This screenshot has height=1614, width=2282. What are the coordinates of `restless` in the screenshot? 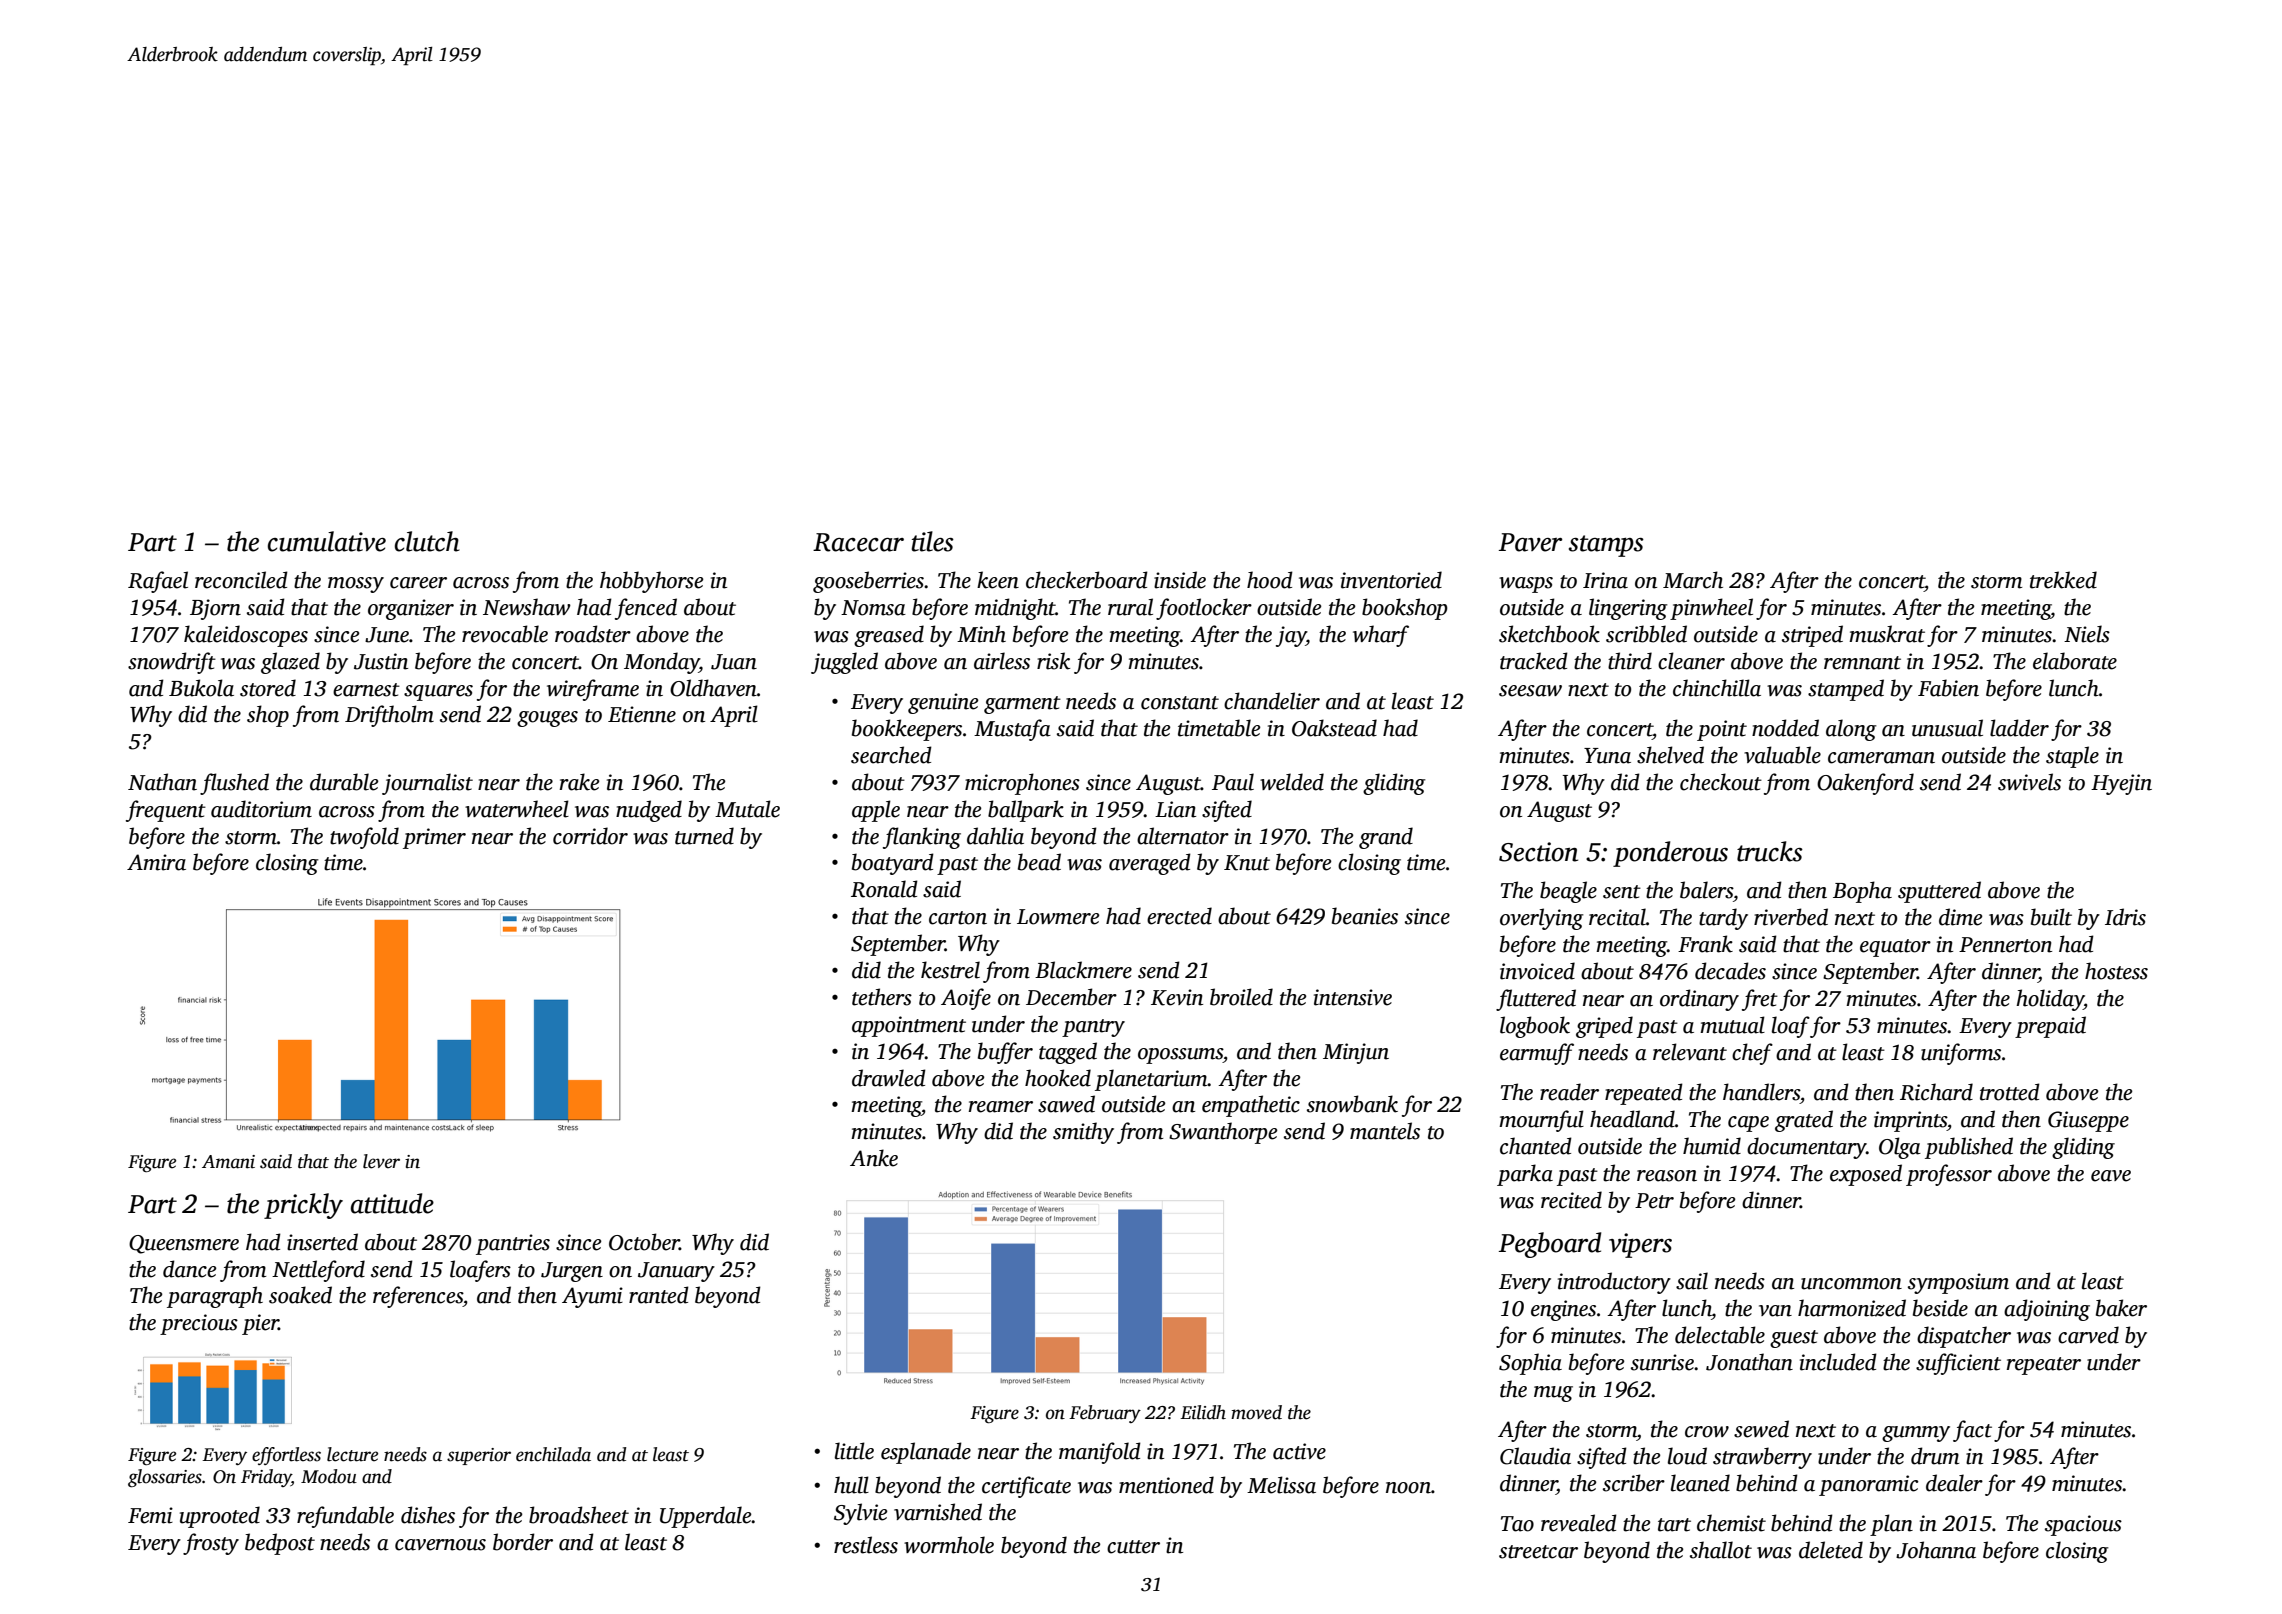 It's located at (866, 1545).
